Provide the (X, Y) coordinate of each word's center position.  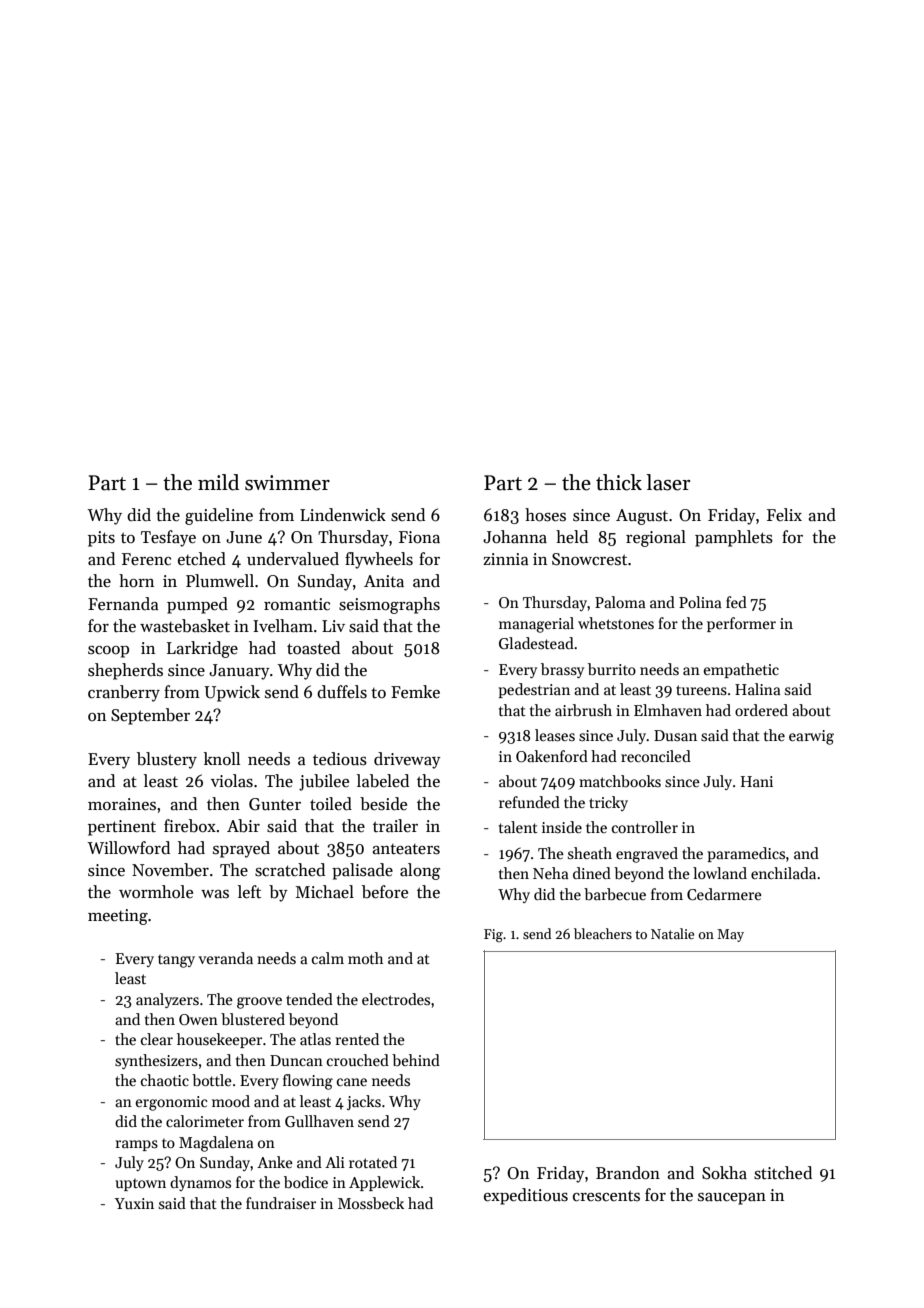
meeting (118, 917)
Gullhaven (319, 1121)
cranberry (124, 693)
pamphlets (734, 538)
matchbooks (620, 781)
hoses (545, 515)
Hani (757, 781)
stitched (783, 1173)
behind (416, 1060)
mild (218, 482)
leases (555, 735)
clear (157, 1039)
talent (518, 827)
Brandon (628, 1173)
